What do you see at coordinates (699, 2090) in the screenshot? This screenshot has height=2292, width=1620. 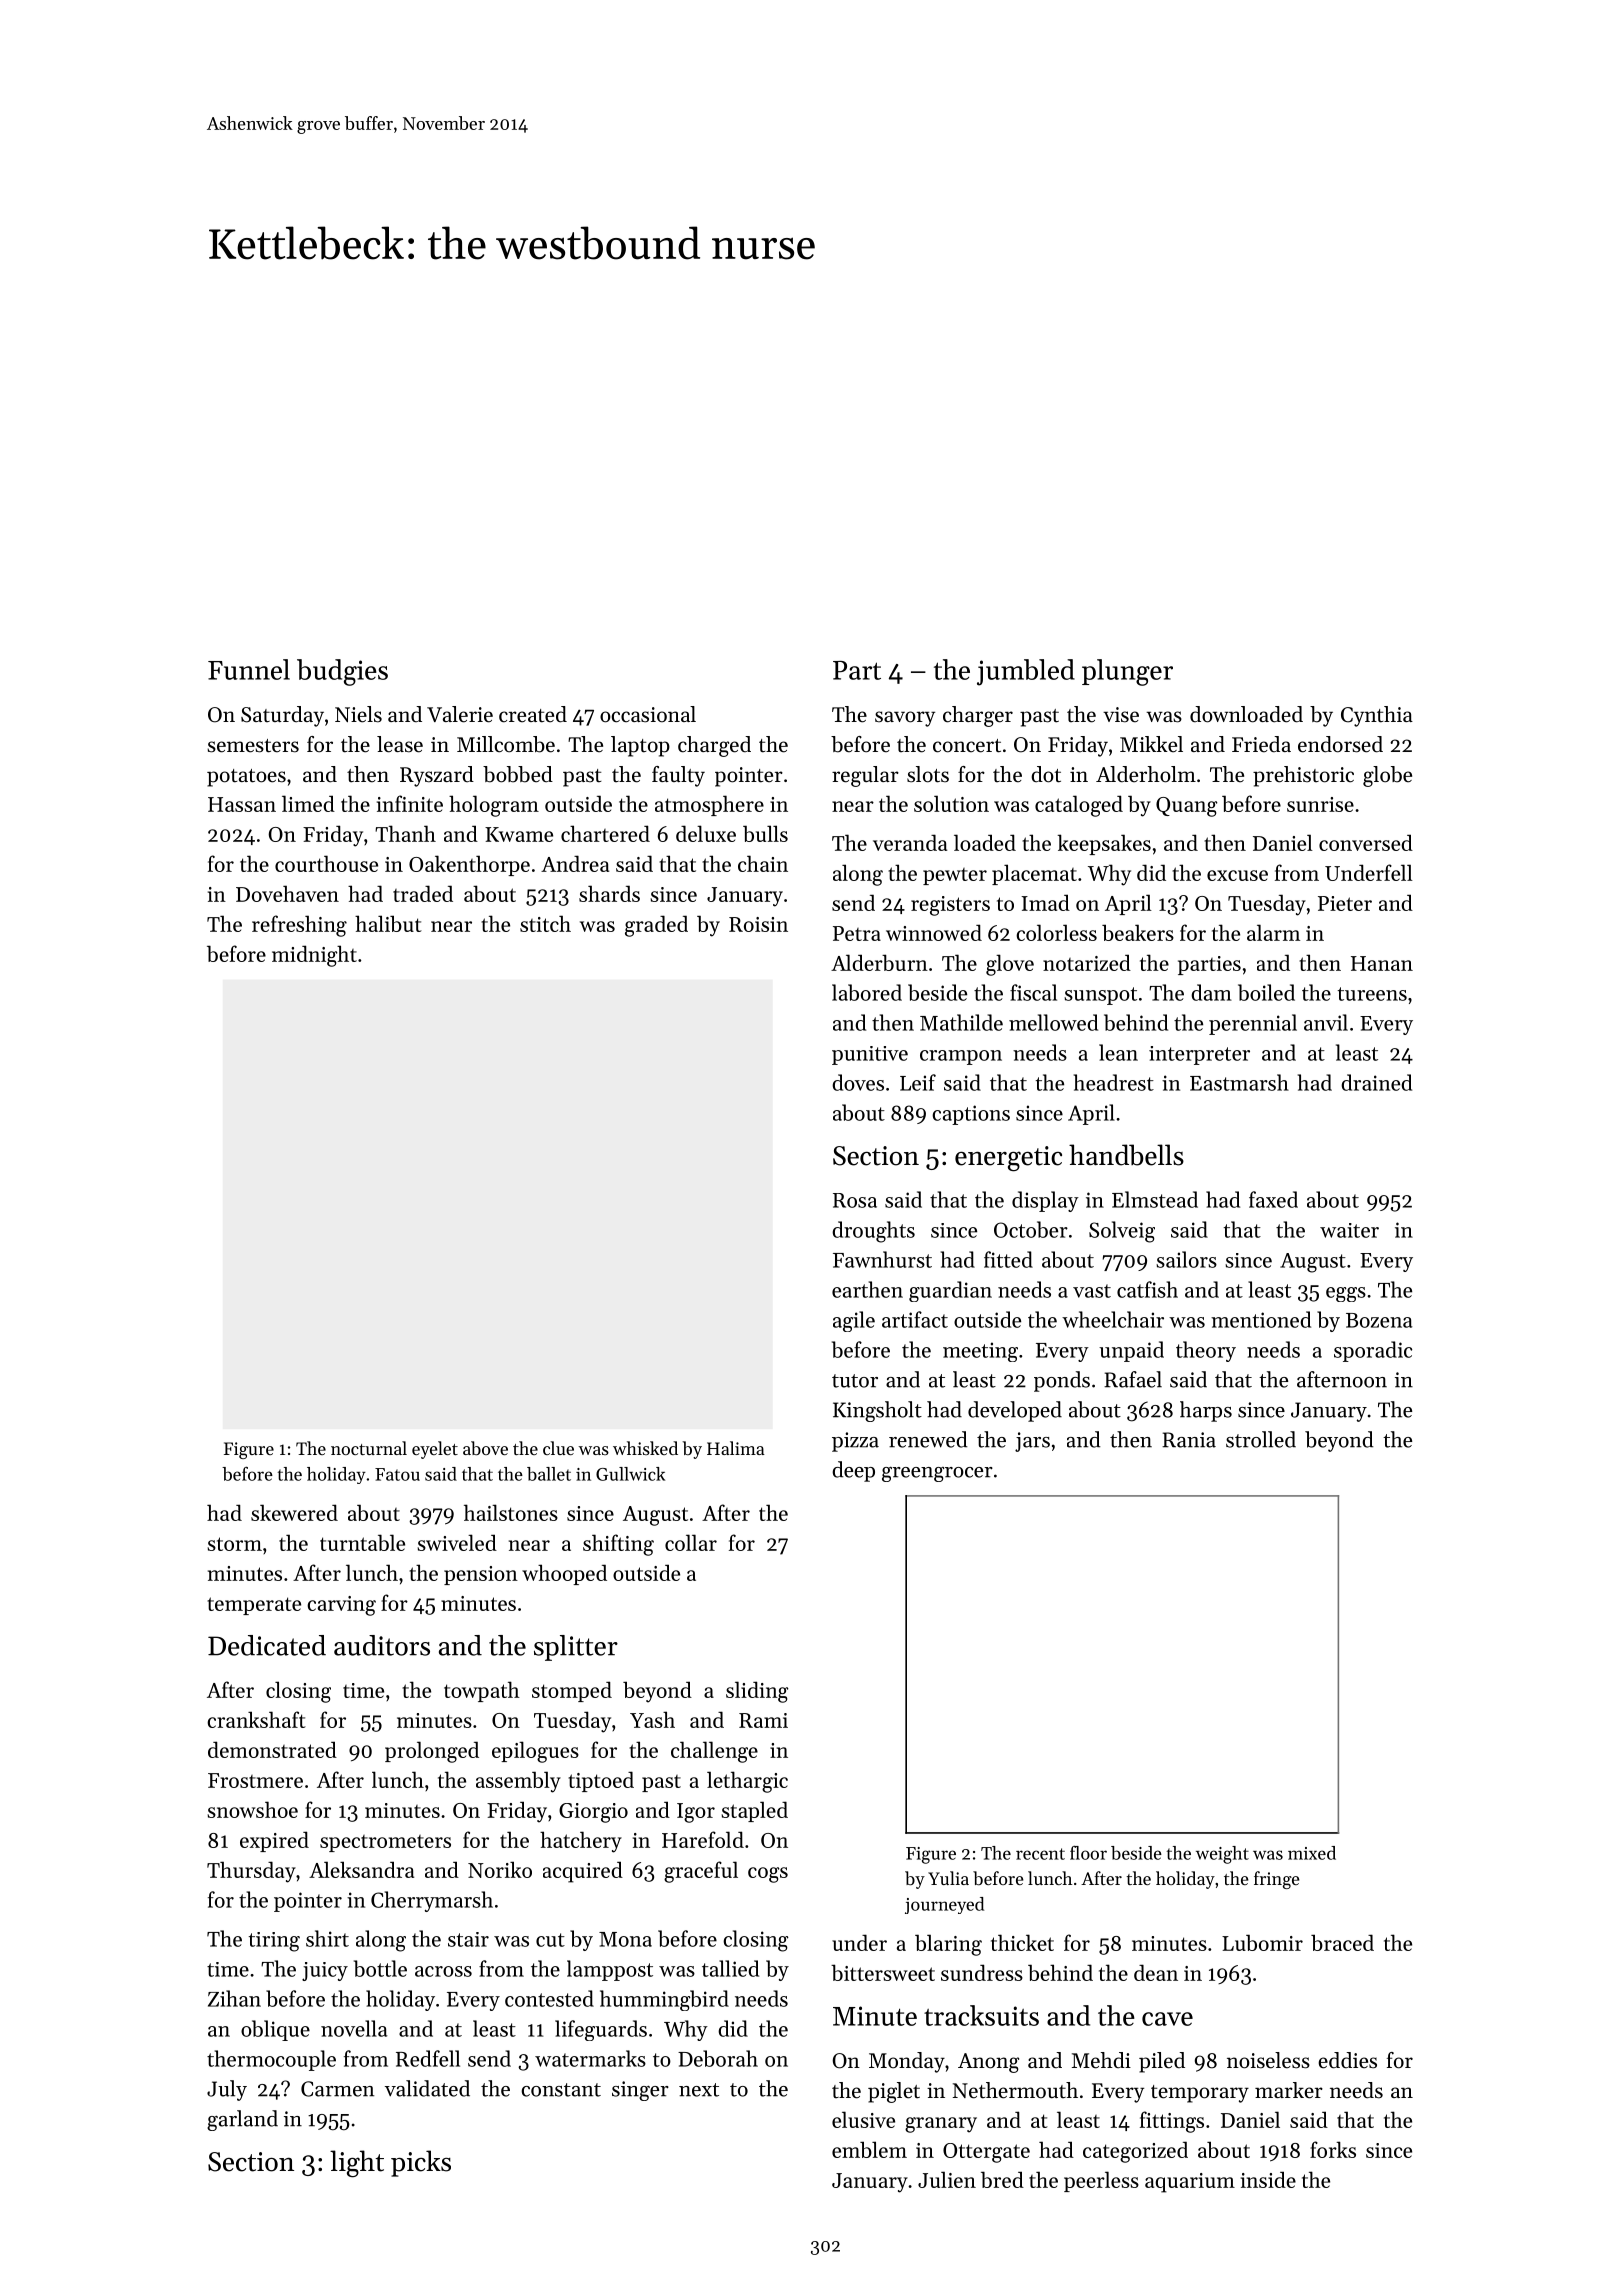 I see `next` at bounding box center [699, 2090].
